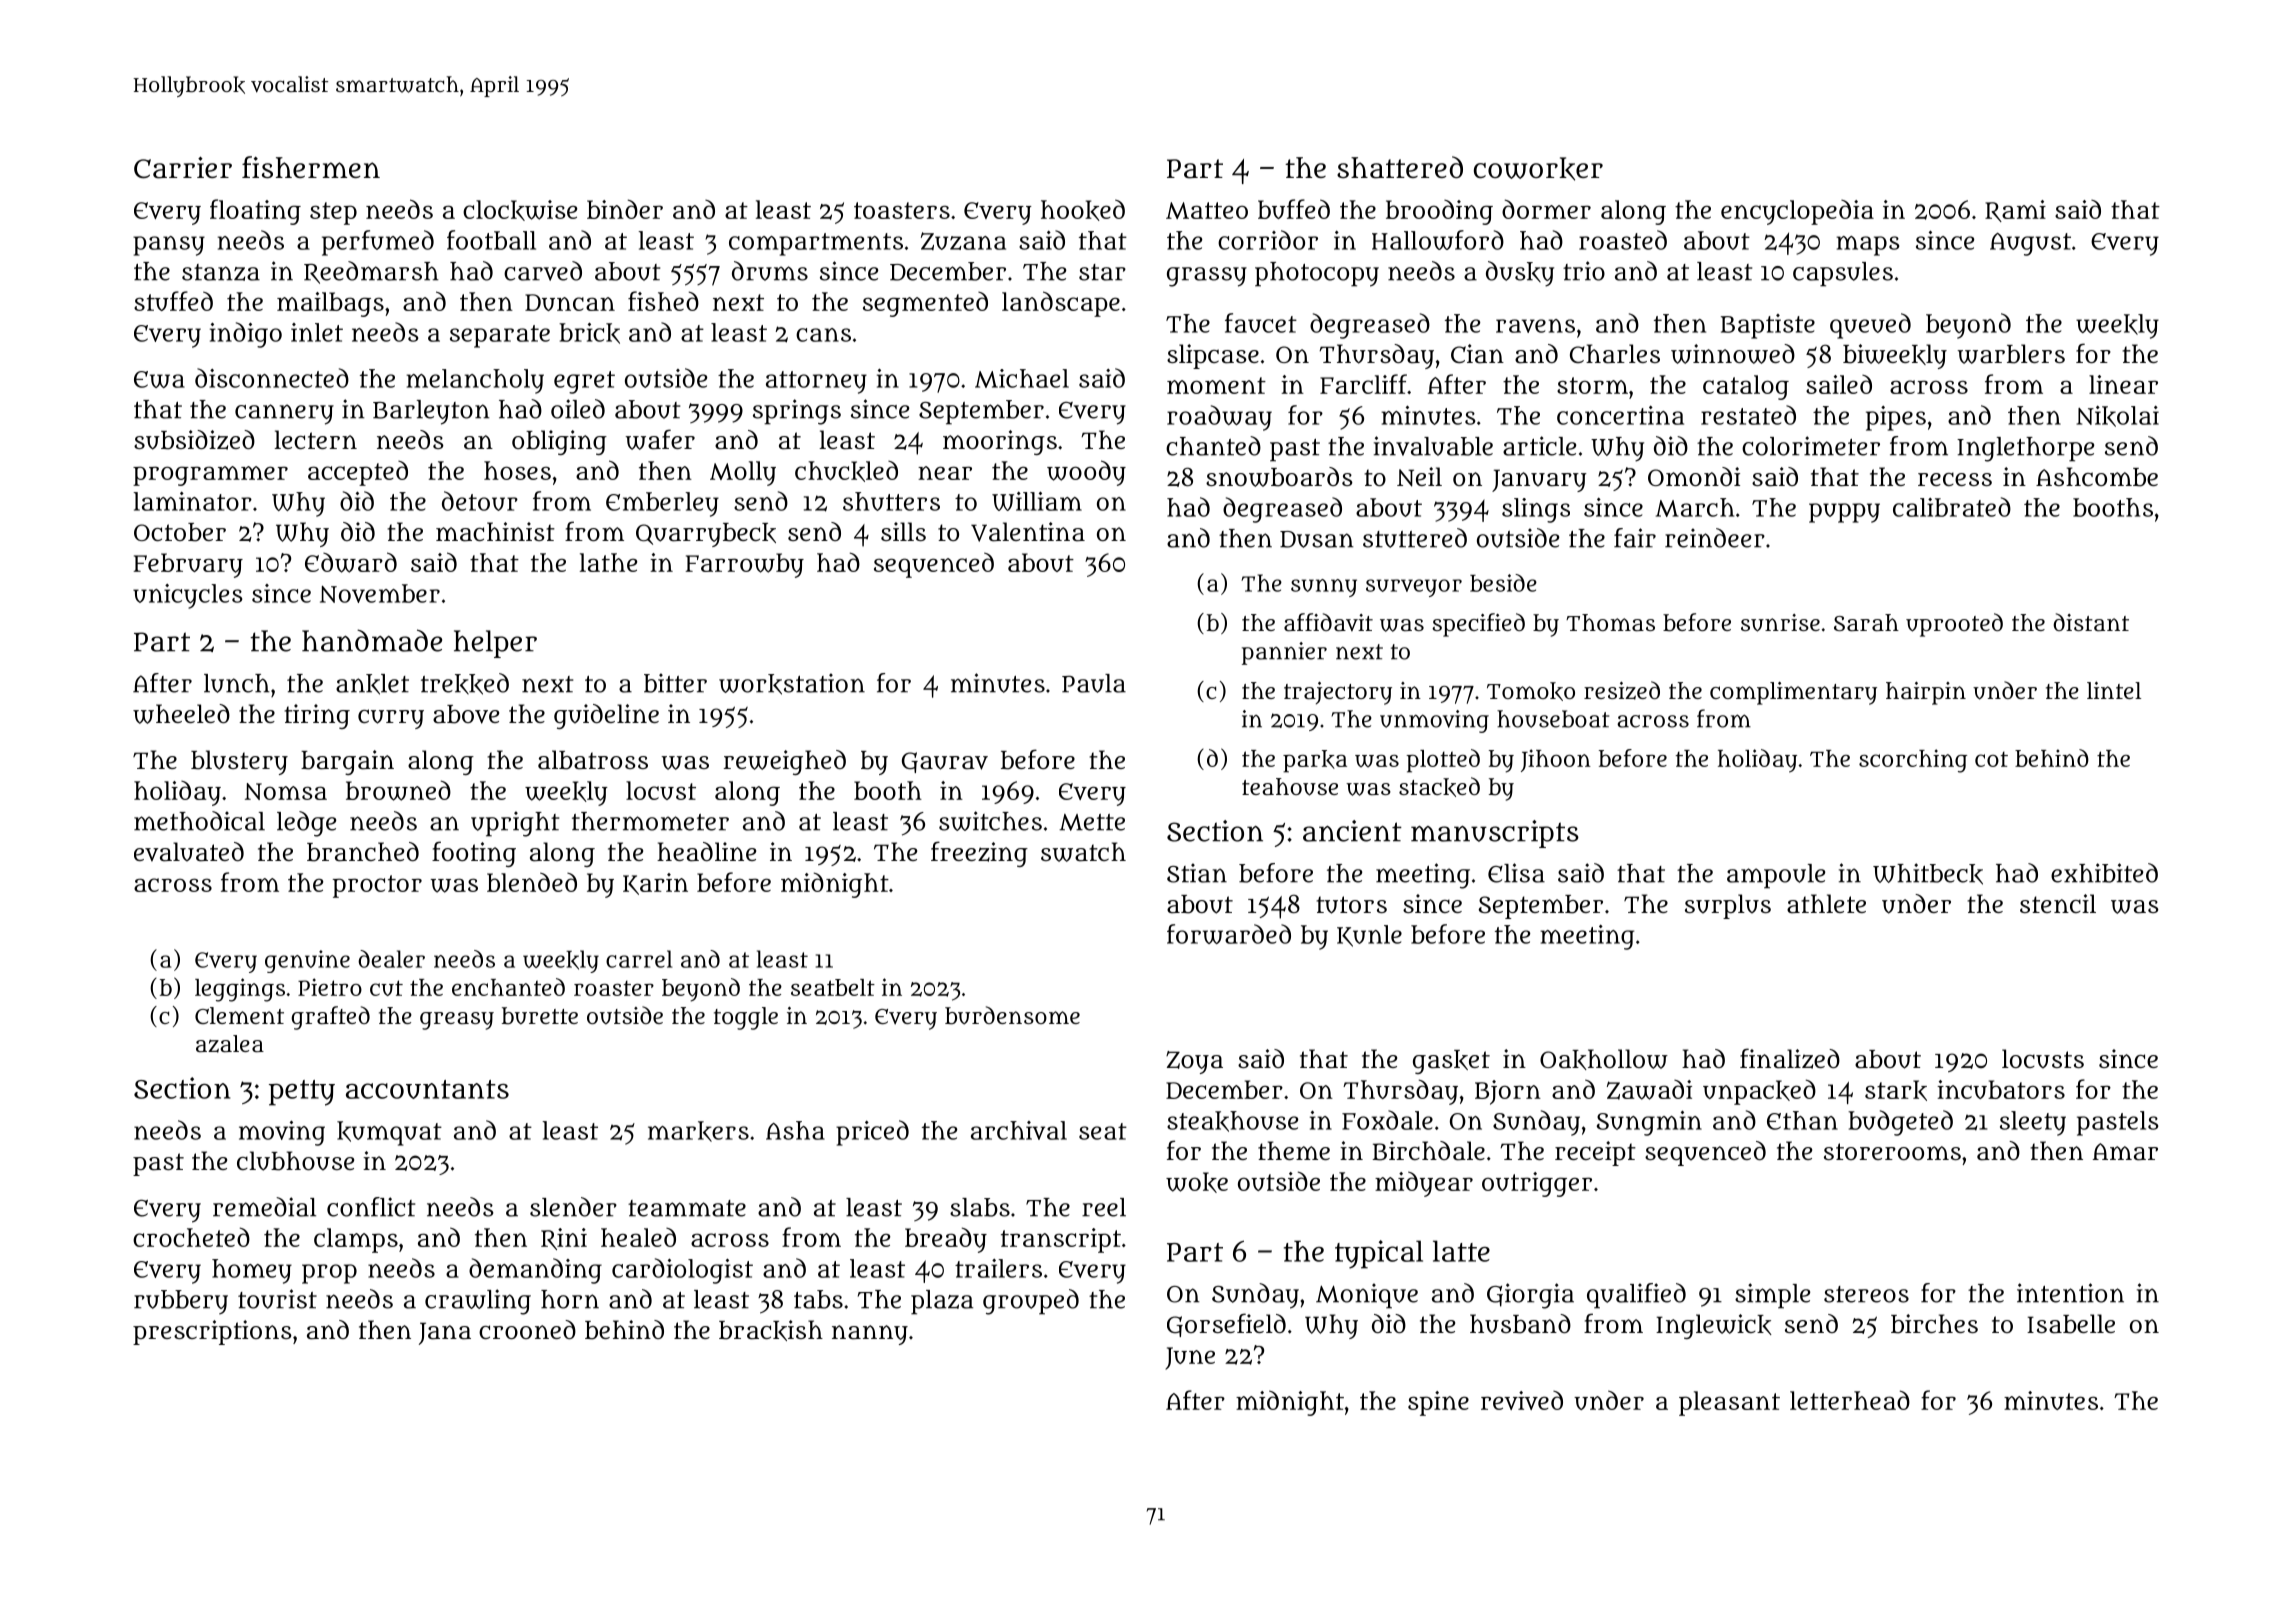  What do you see at coordinates (902, 210) in the page?
I see `toasters` at bounding box center [902, 210].
